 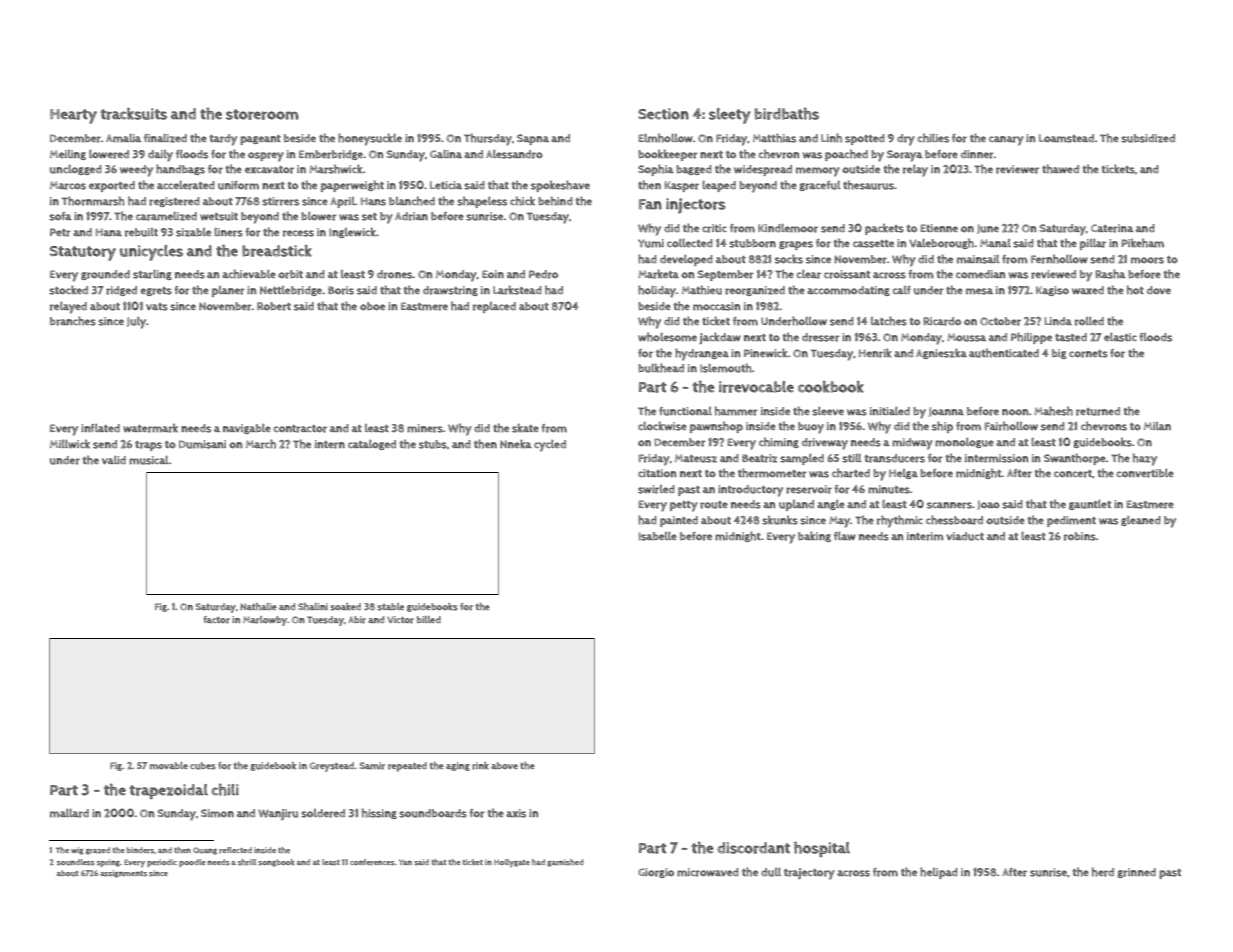 I want to click on Etienne, so click(x=939, y=228).
